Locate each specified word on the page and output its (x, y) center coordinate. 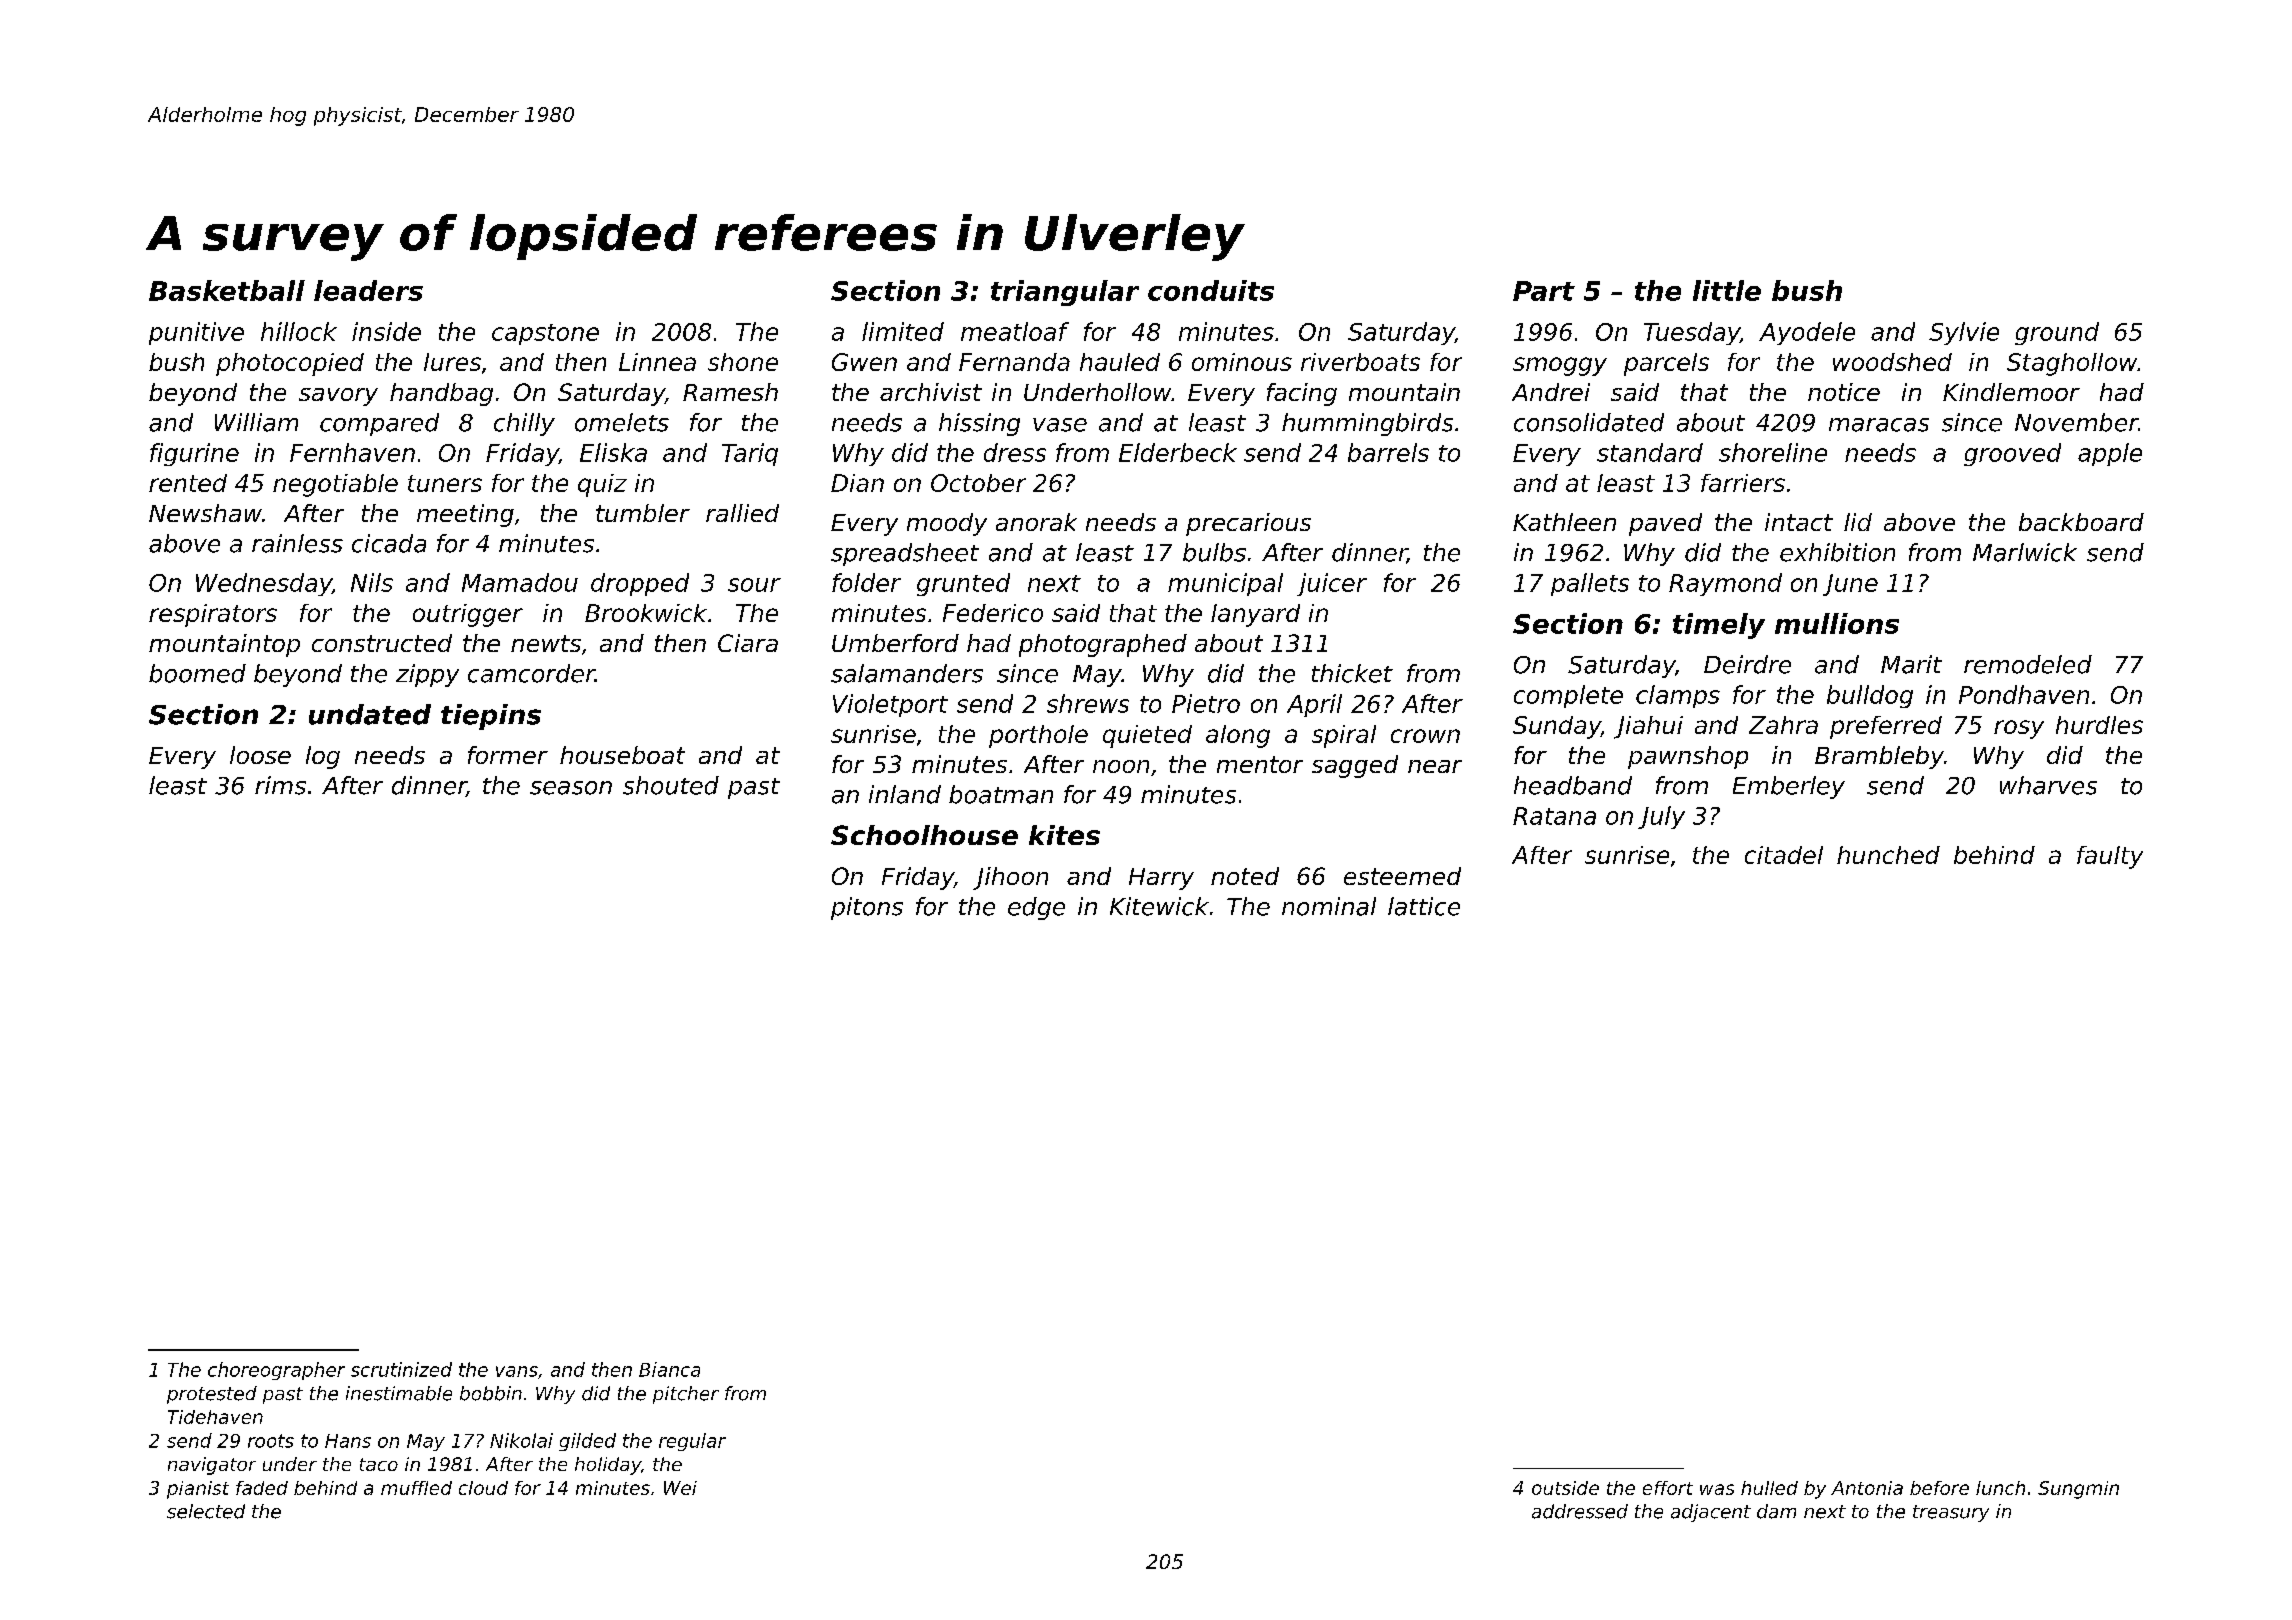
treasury (1951, 1513)
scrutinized (401, 1369)
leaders (368, 290)
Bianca (669, 1369)
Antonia (1867, 1488)
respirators (213, 615)
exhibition (1837, 552)
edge (1036, 908)
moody (947, 524)
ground (2057, 333)
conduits (1211, 290)
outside (1565, 1488)
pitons (867, 908)
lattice (1424, 906)
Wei (680, 1488)
